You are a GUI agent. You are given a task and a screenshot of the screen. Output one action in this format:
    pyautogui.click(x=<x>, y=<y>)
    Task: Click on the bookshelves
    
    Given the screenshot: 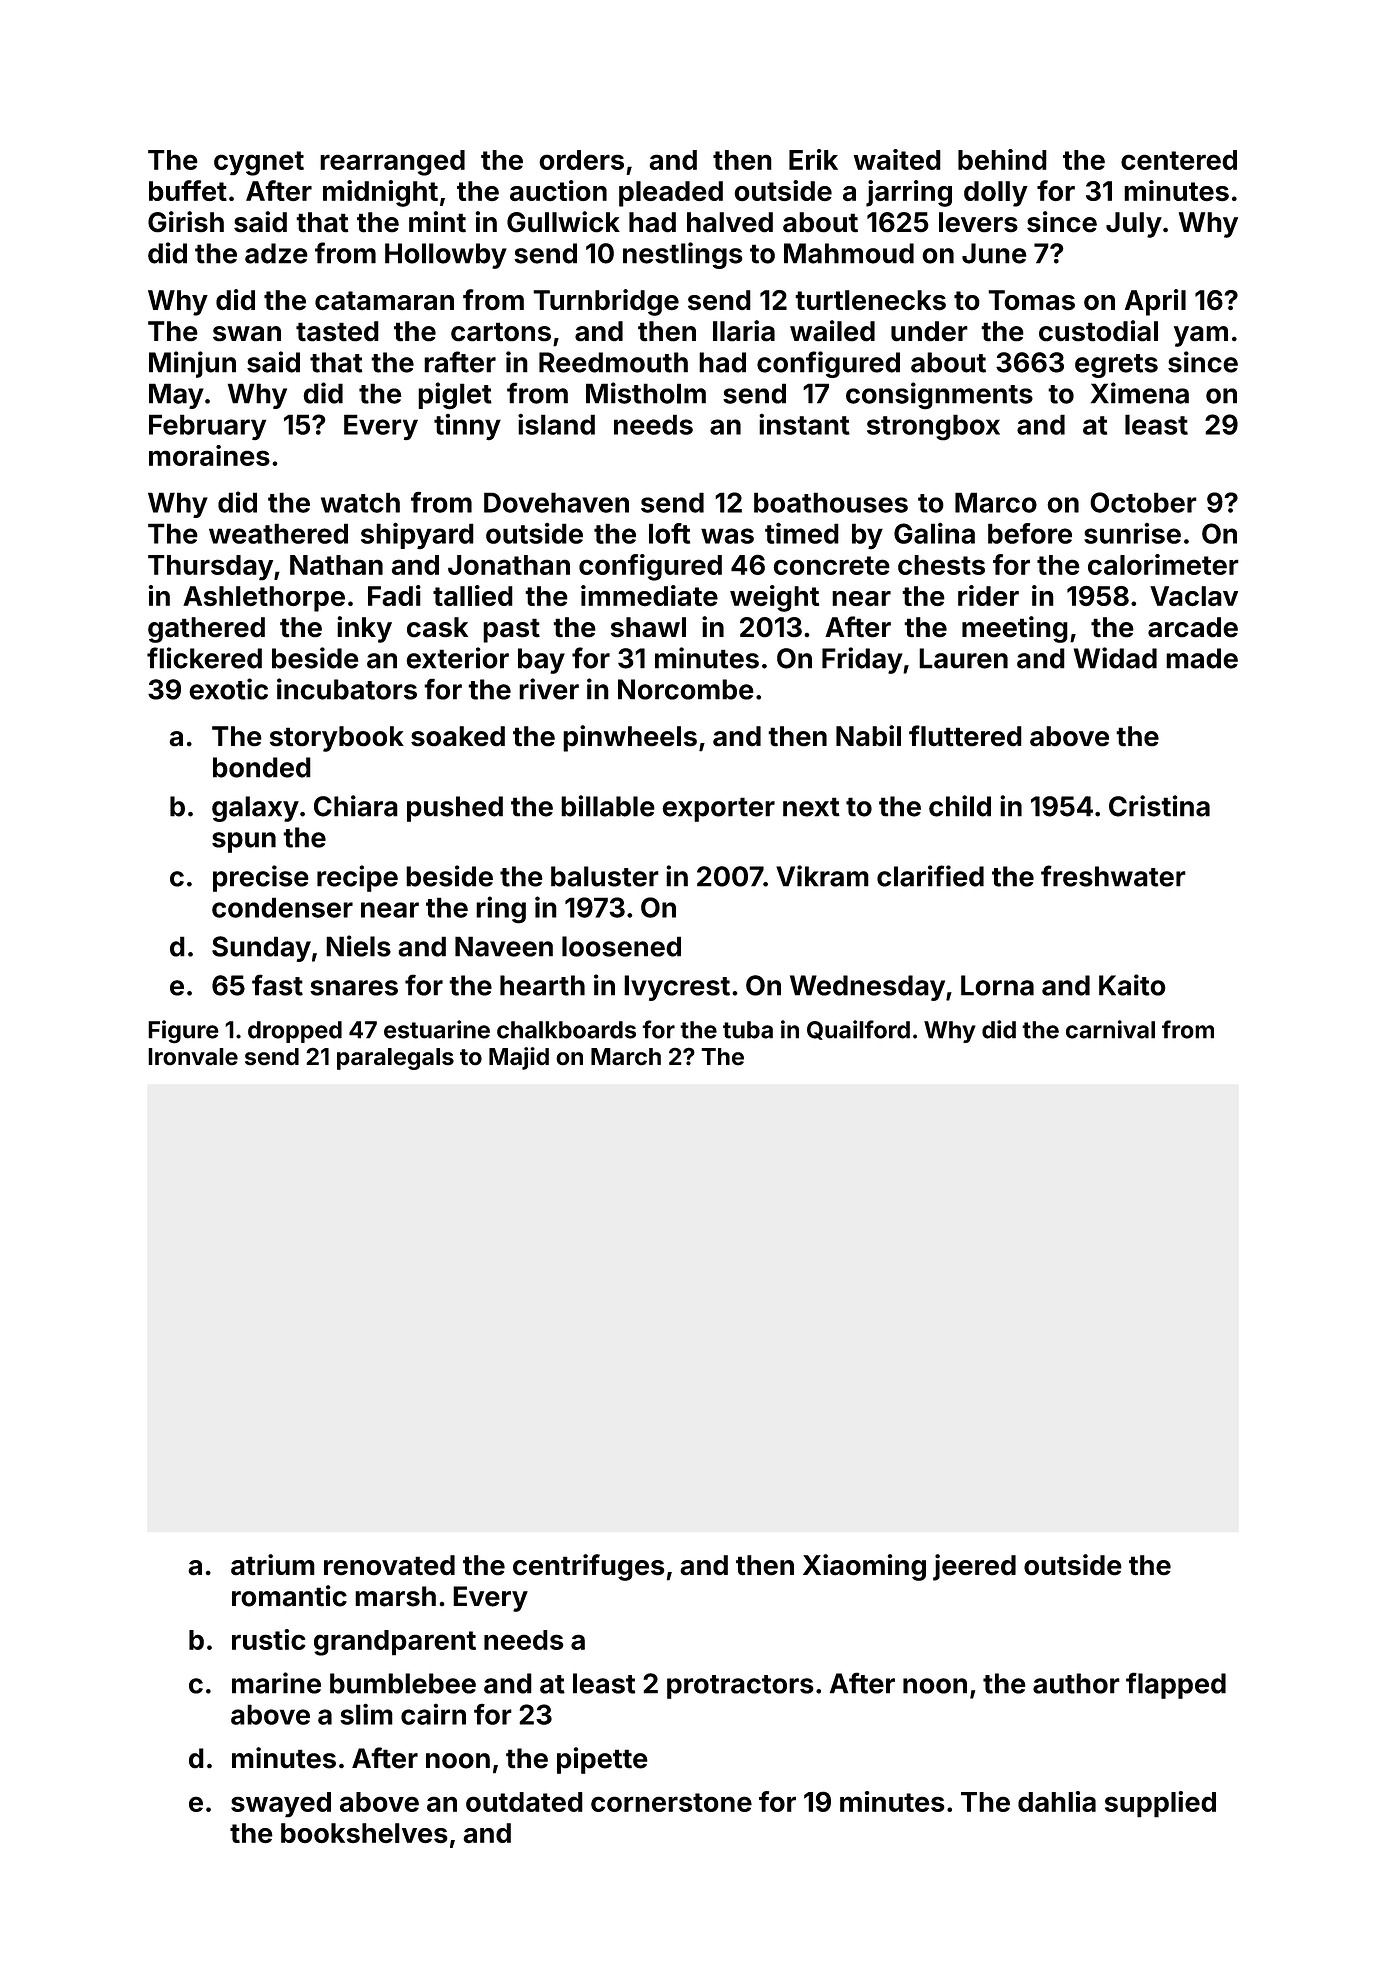 What is the action you would take?
    pyautogui.click(x=364, y=1833)
